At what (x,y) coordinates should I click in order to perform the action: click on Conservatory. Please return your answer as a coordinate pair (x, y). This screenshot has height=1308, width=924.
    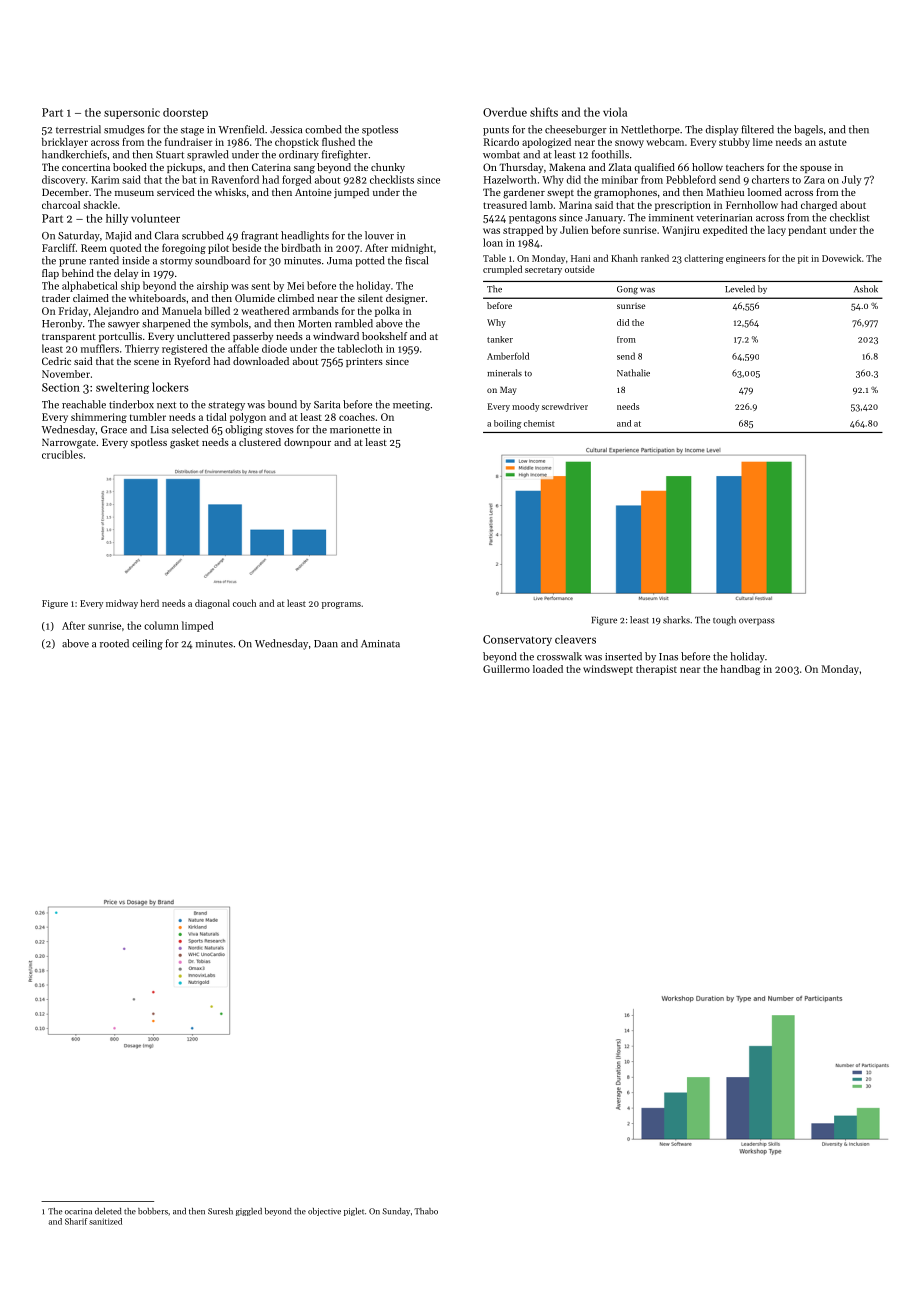
    Looking at the image, I should click on (517, 640).
